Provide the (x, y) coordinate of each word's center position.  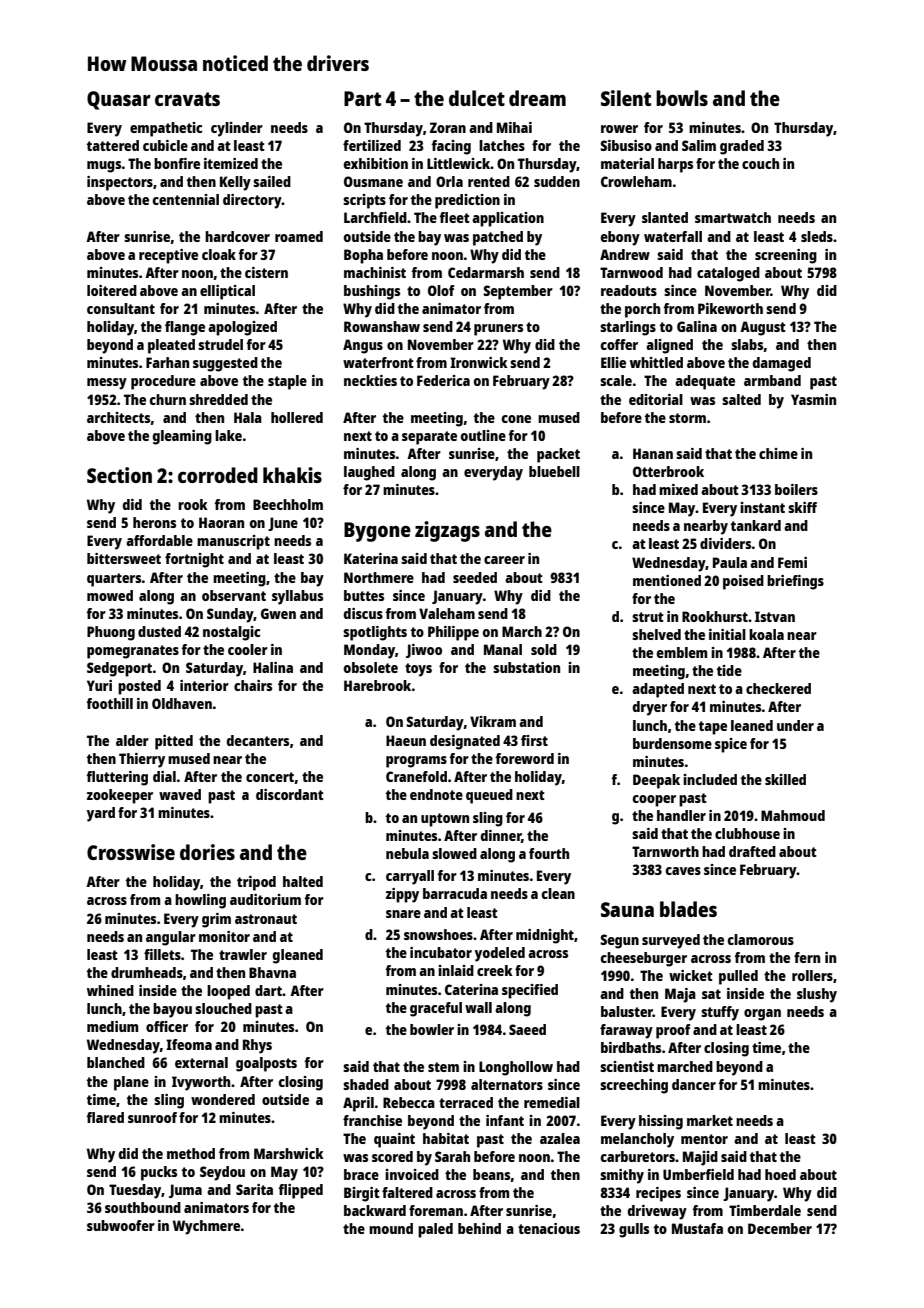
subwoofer (121, 1225)
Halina (273, 667)
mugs (104, 167)
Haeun (406, 740)
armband (772, 380)
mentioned (667, 580)
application (508, 219)
